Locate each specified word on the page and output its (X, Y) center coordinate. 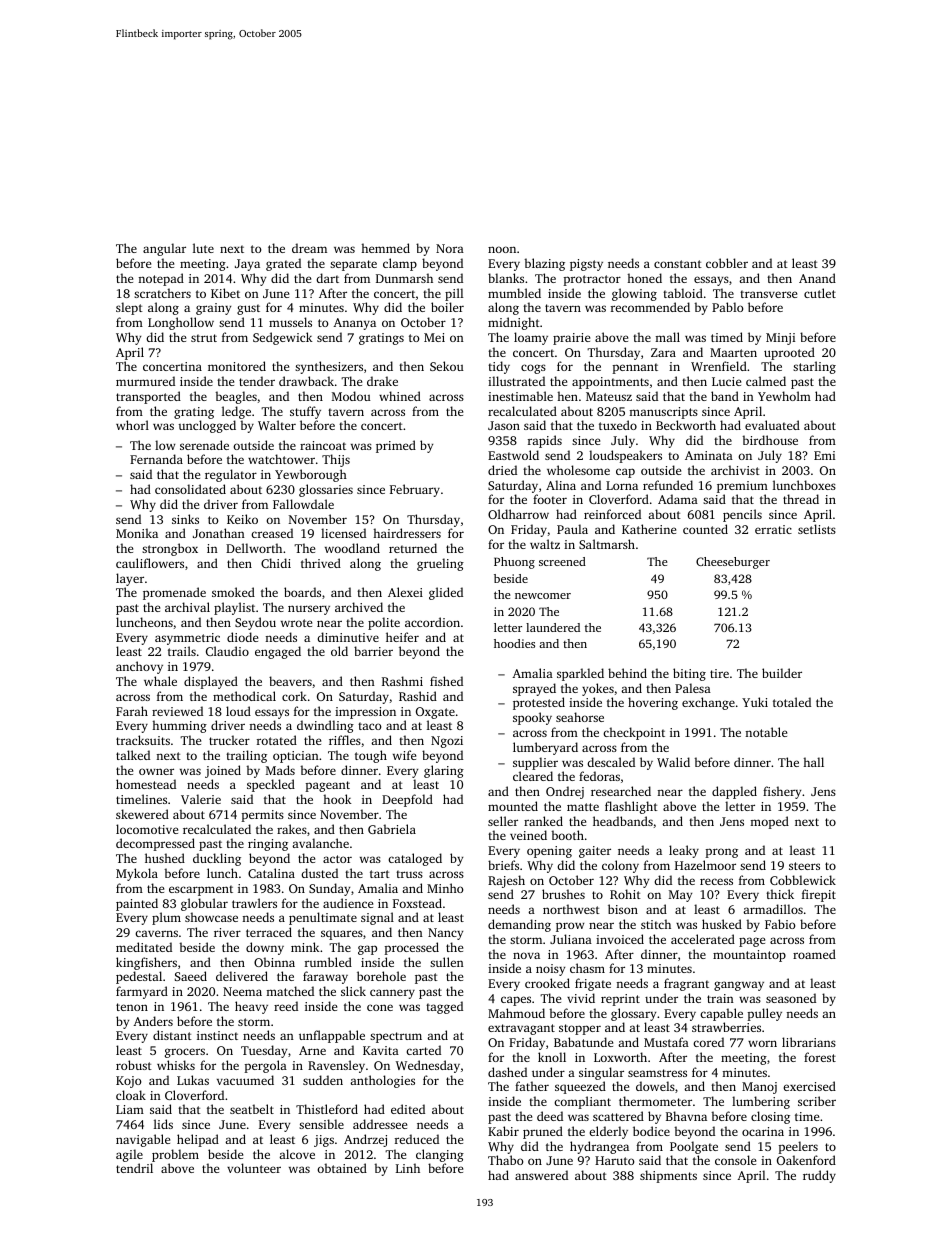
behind (627, 673)
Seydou (255, 623)
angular (164, 249)
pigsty (586, 265)
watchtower (281, 459)
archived (359, 607)
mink (305, 947)
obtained (342, 1168)
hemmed (385, 248)
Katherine (649, 529)
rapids (545, 441)
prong (721, 853)
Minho (445, 888)
